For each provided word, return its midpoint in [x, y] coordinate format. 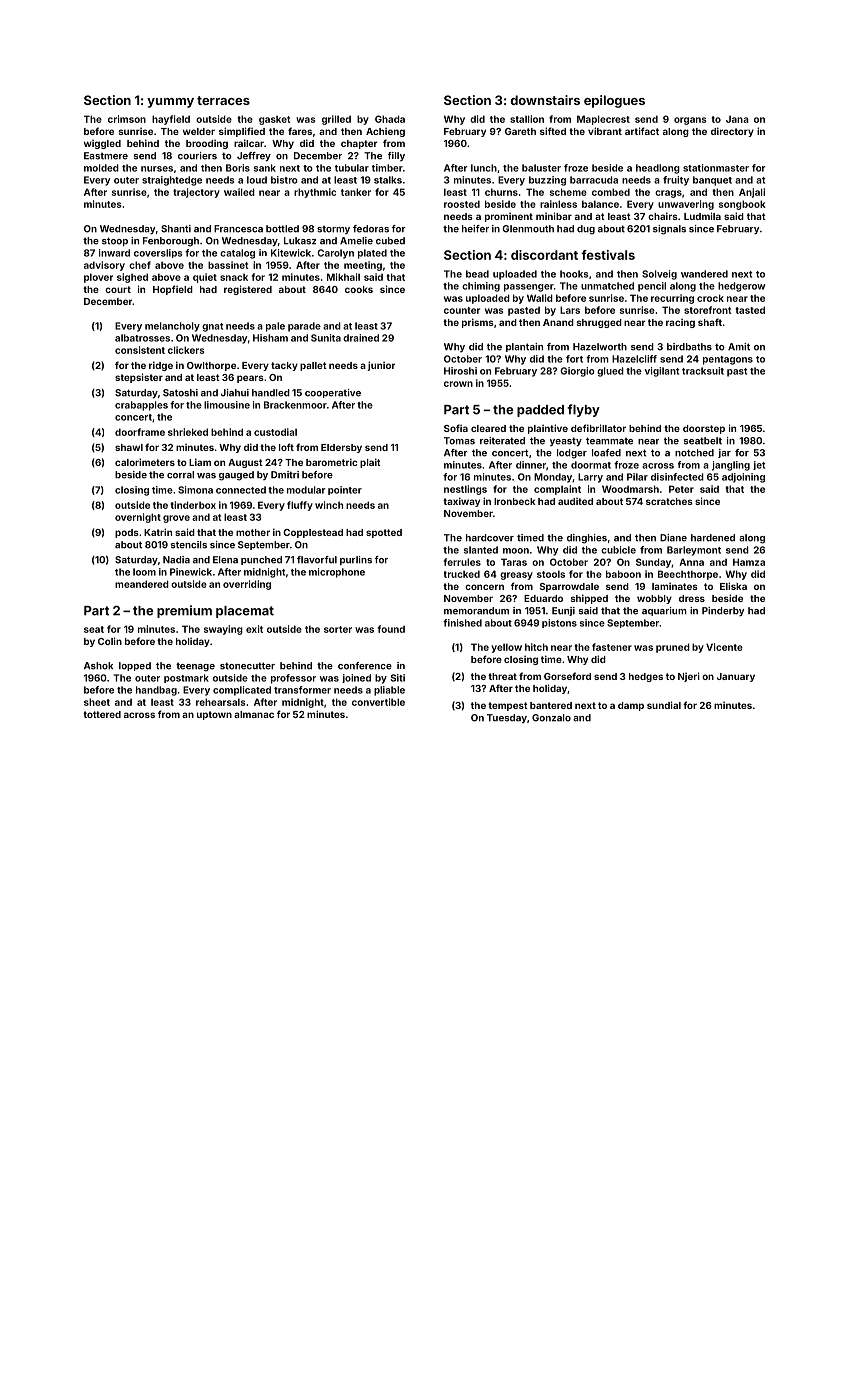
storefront [707, 310]
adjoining [743, 478]
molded [101, 168]
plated [372, 254]
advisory [104, 266]
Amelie [356, 241]
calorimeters [145, 462]
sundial [664, 705]
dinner [531, 465]
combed [611, 192]
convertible [378, 702]
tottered [102, 714]
